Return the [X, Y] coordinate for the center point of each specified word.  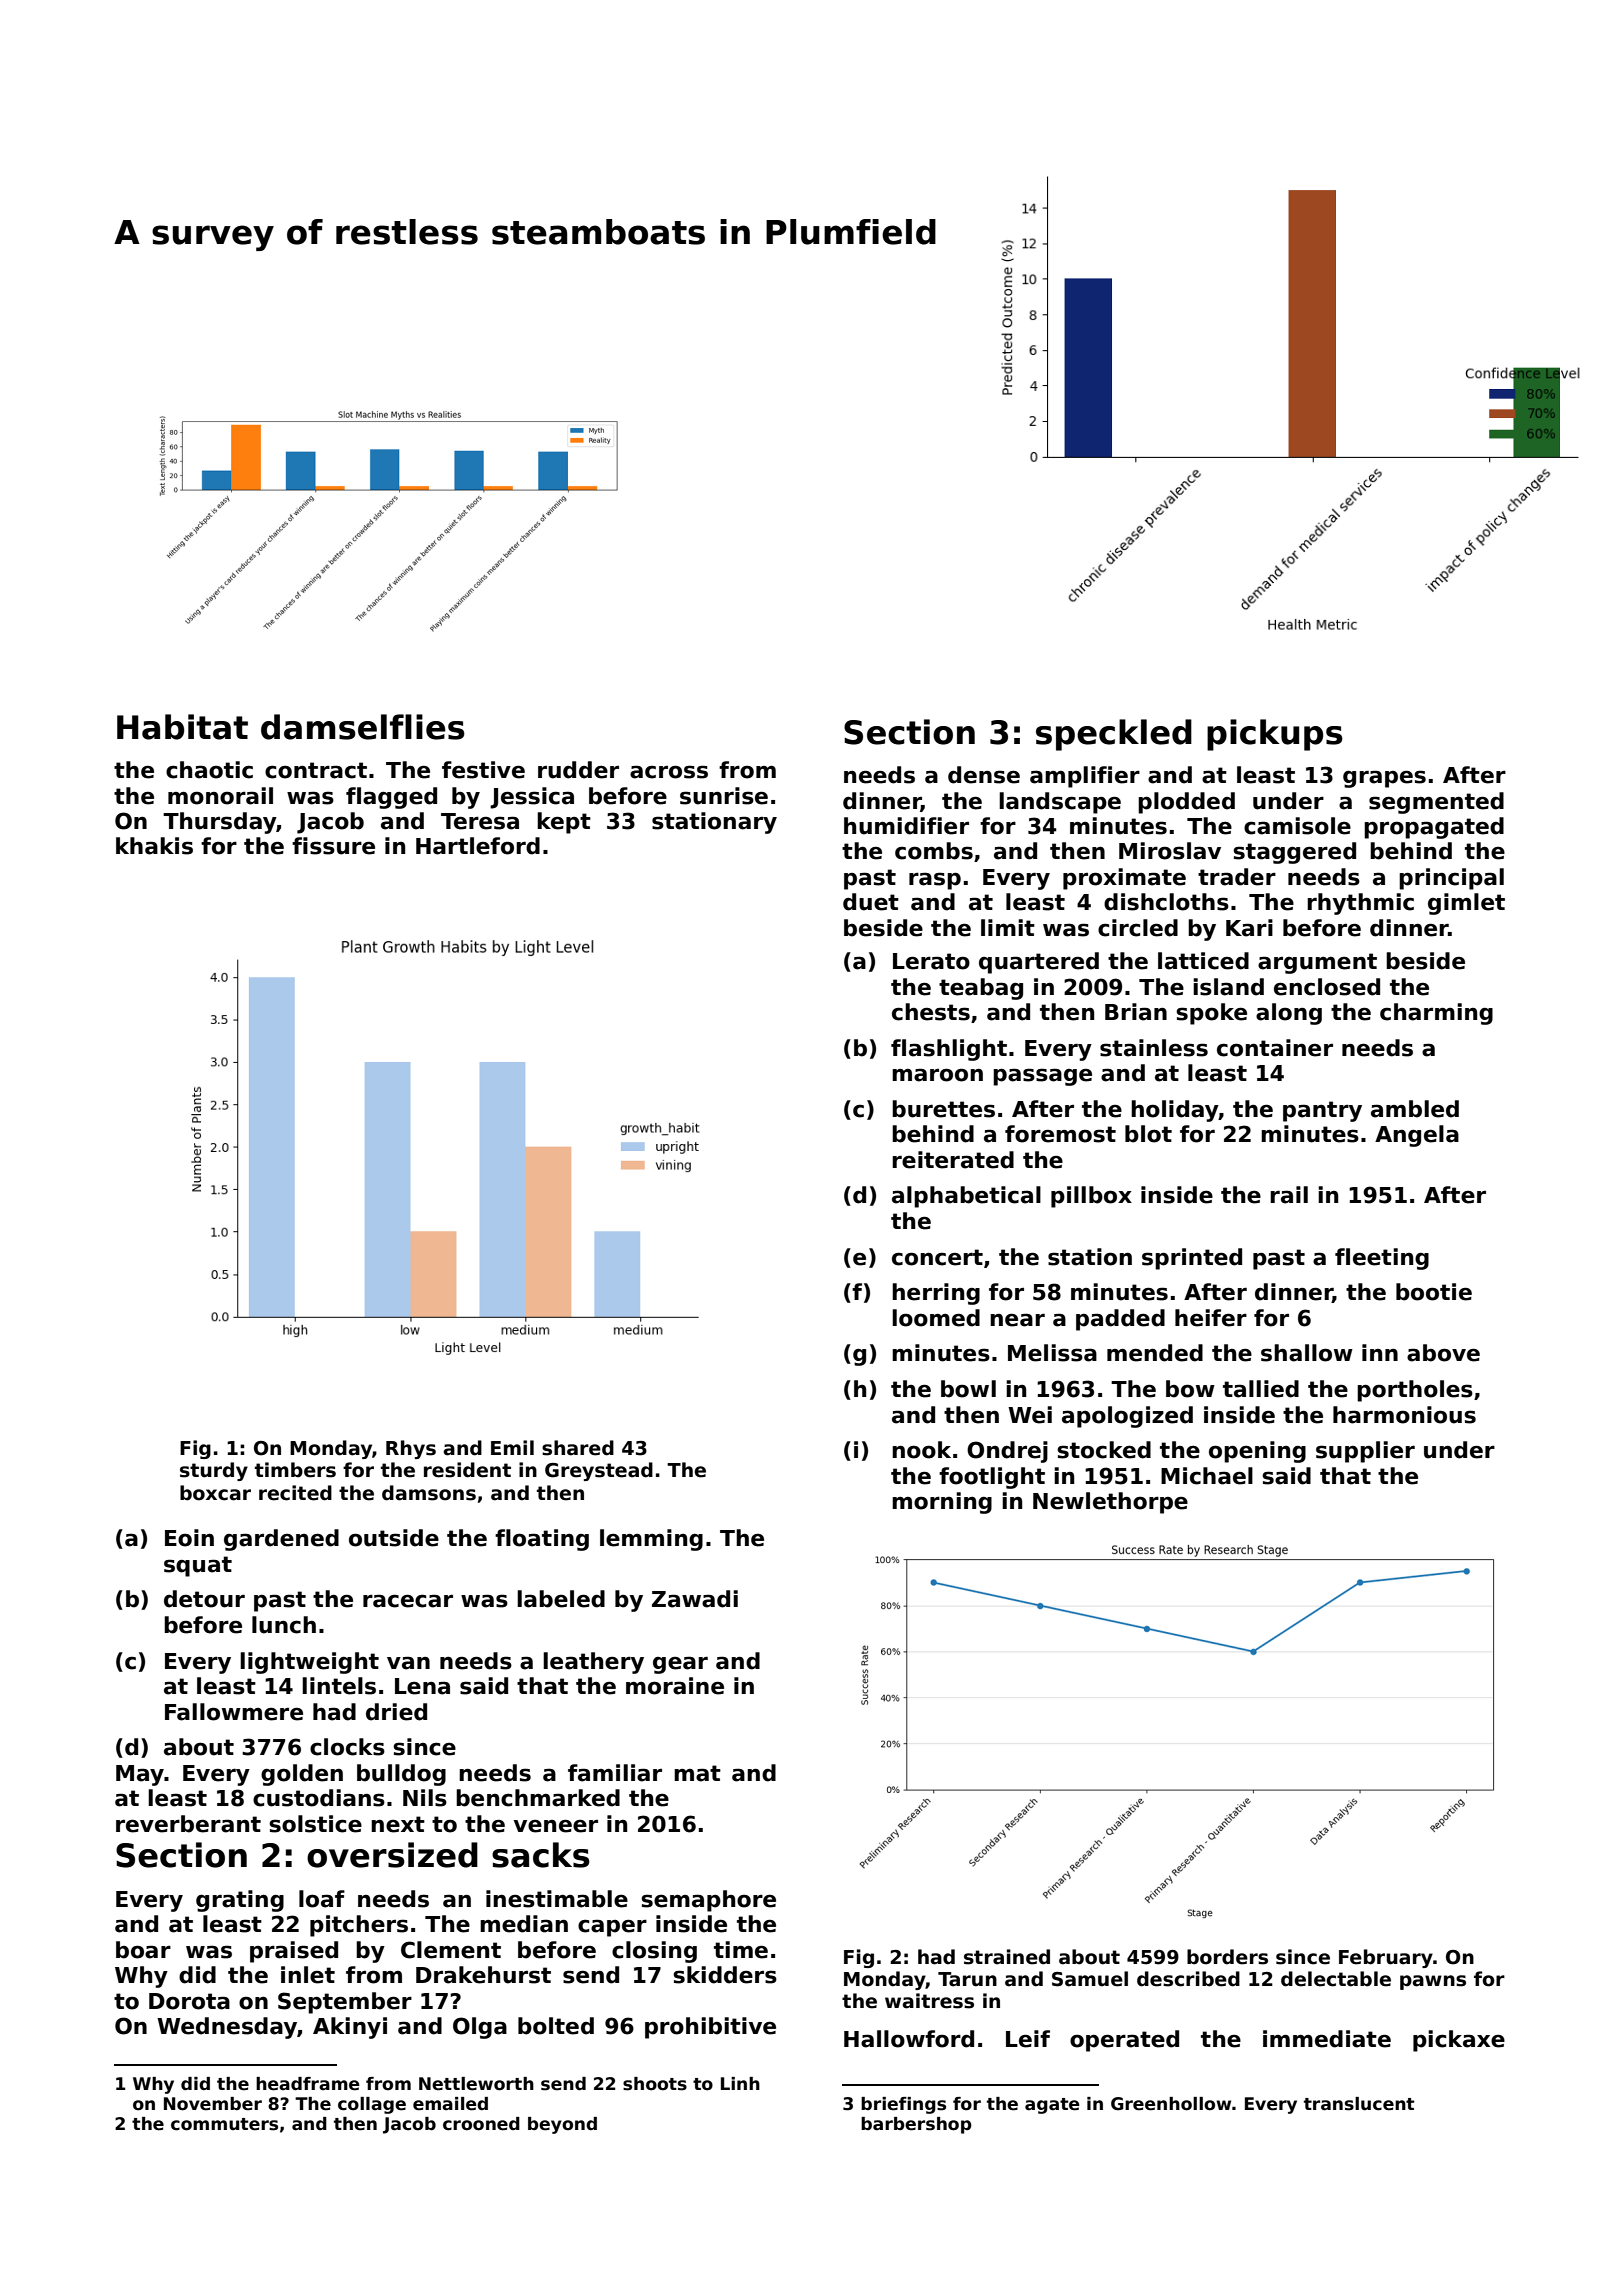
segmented [1436, 803]
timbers [295, 1470]
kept [564, 823]
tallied [1261, 1389]
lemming [651, 1540]
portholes [1415, 1391]
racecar [408, 1601]
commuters [224, 2124]
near [1017, 1320]
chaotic [209, 770]
